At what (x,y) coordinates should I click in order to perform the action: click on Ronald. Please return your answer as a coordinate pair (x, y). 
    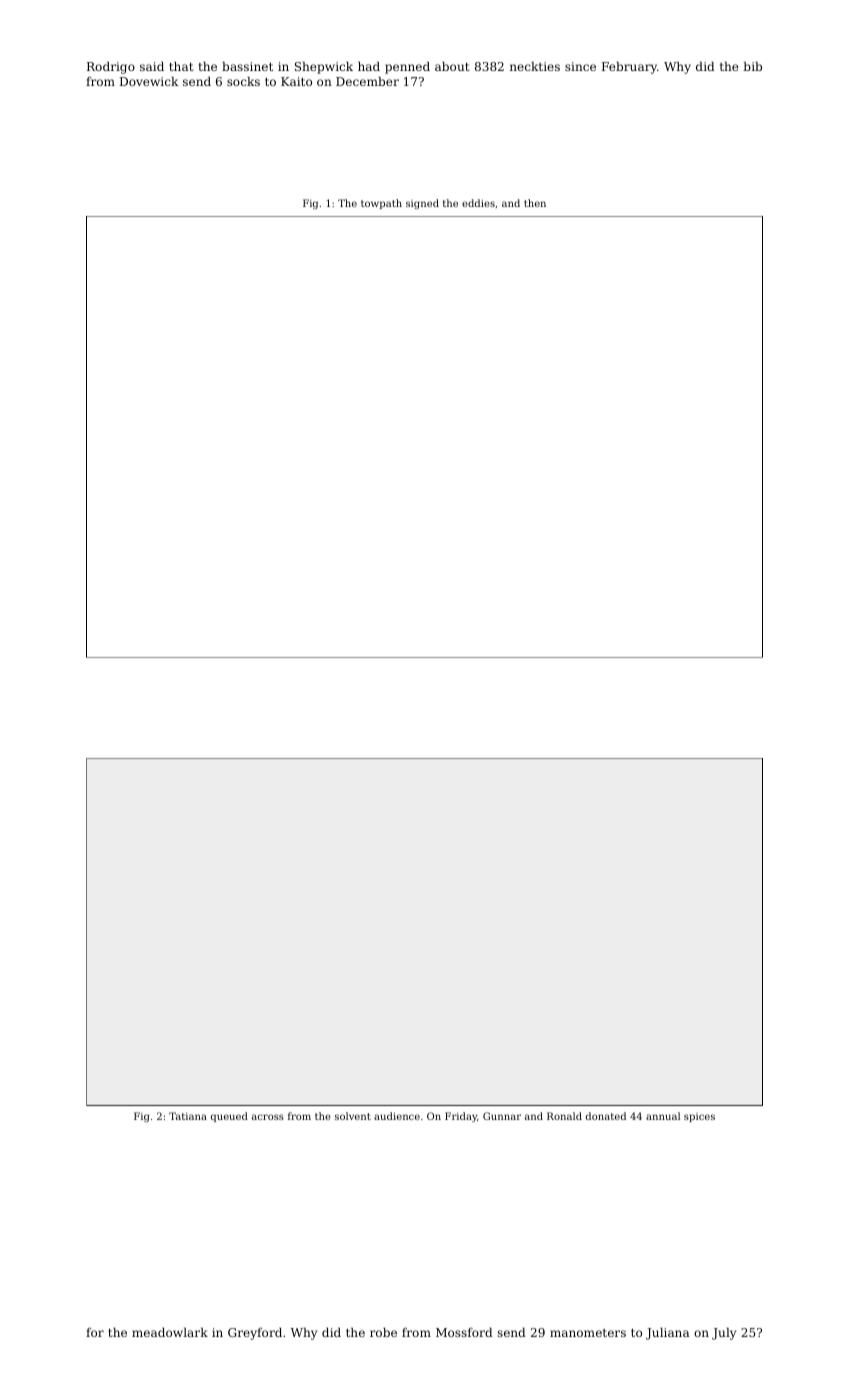
    Looking at the image, I should click on (564, 1116).
